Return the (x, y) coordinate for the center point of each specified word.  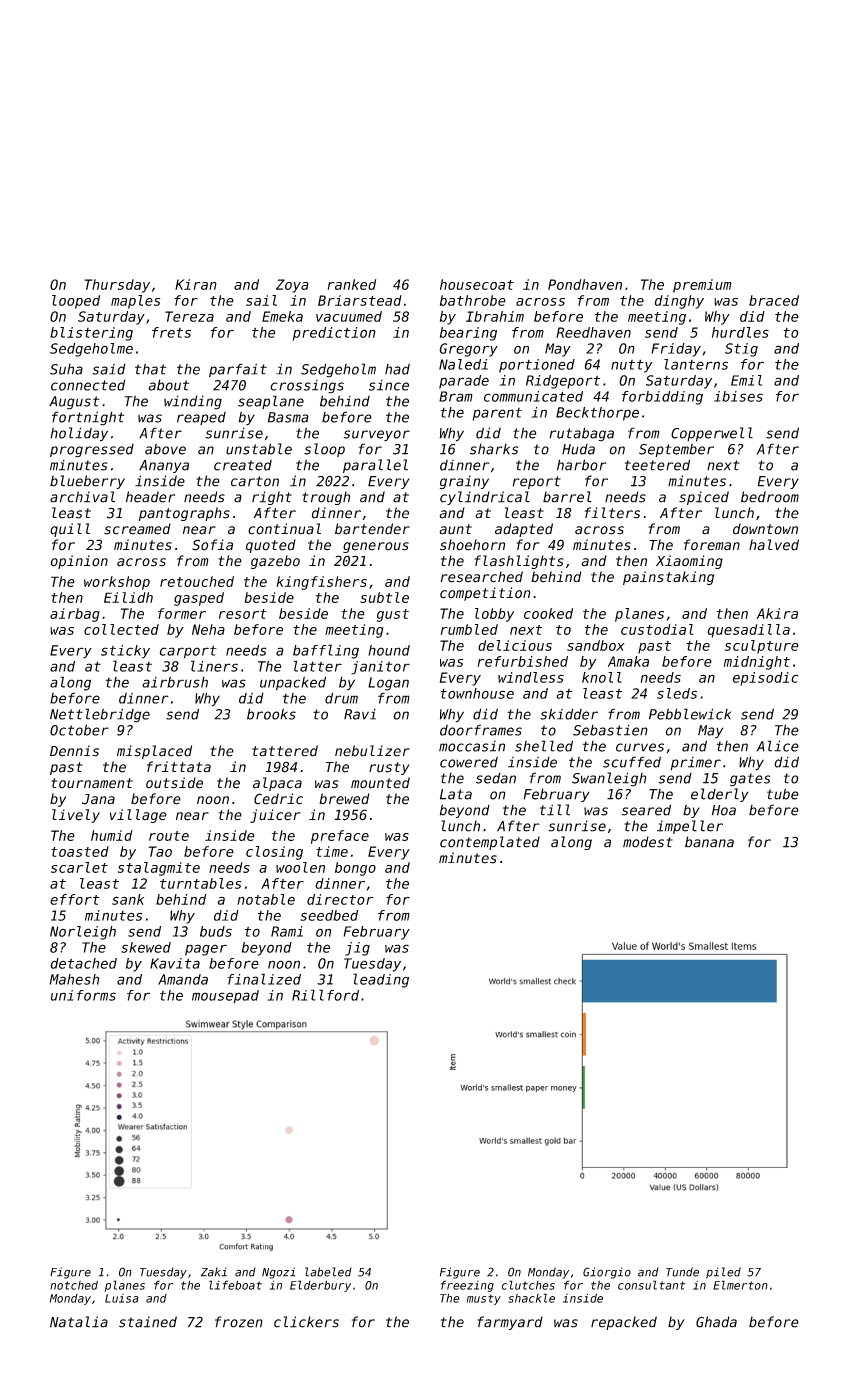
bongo (355, 869)
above (165, 449)
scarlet (79, 867)
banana (709, 842)
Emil (746, 380)
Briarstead (360, 300)
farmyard (510, 1323)
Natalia (79, 1322)
